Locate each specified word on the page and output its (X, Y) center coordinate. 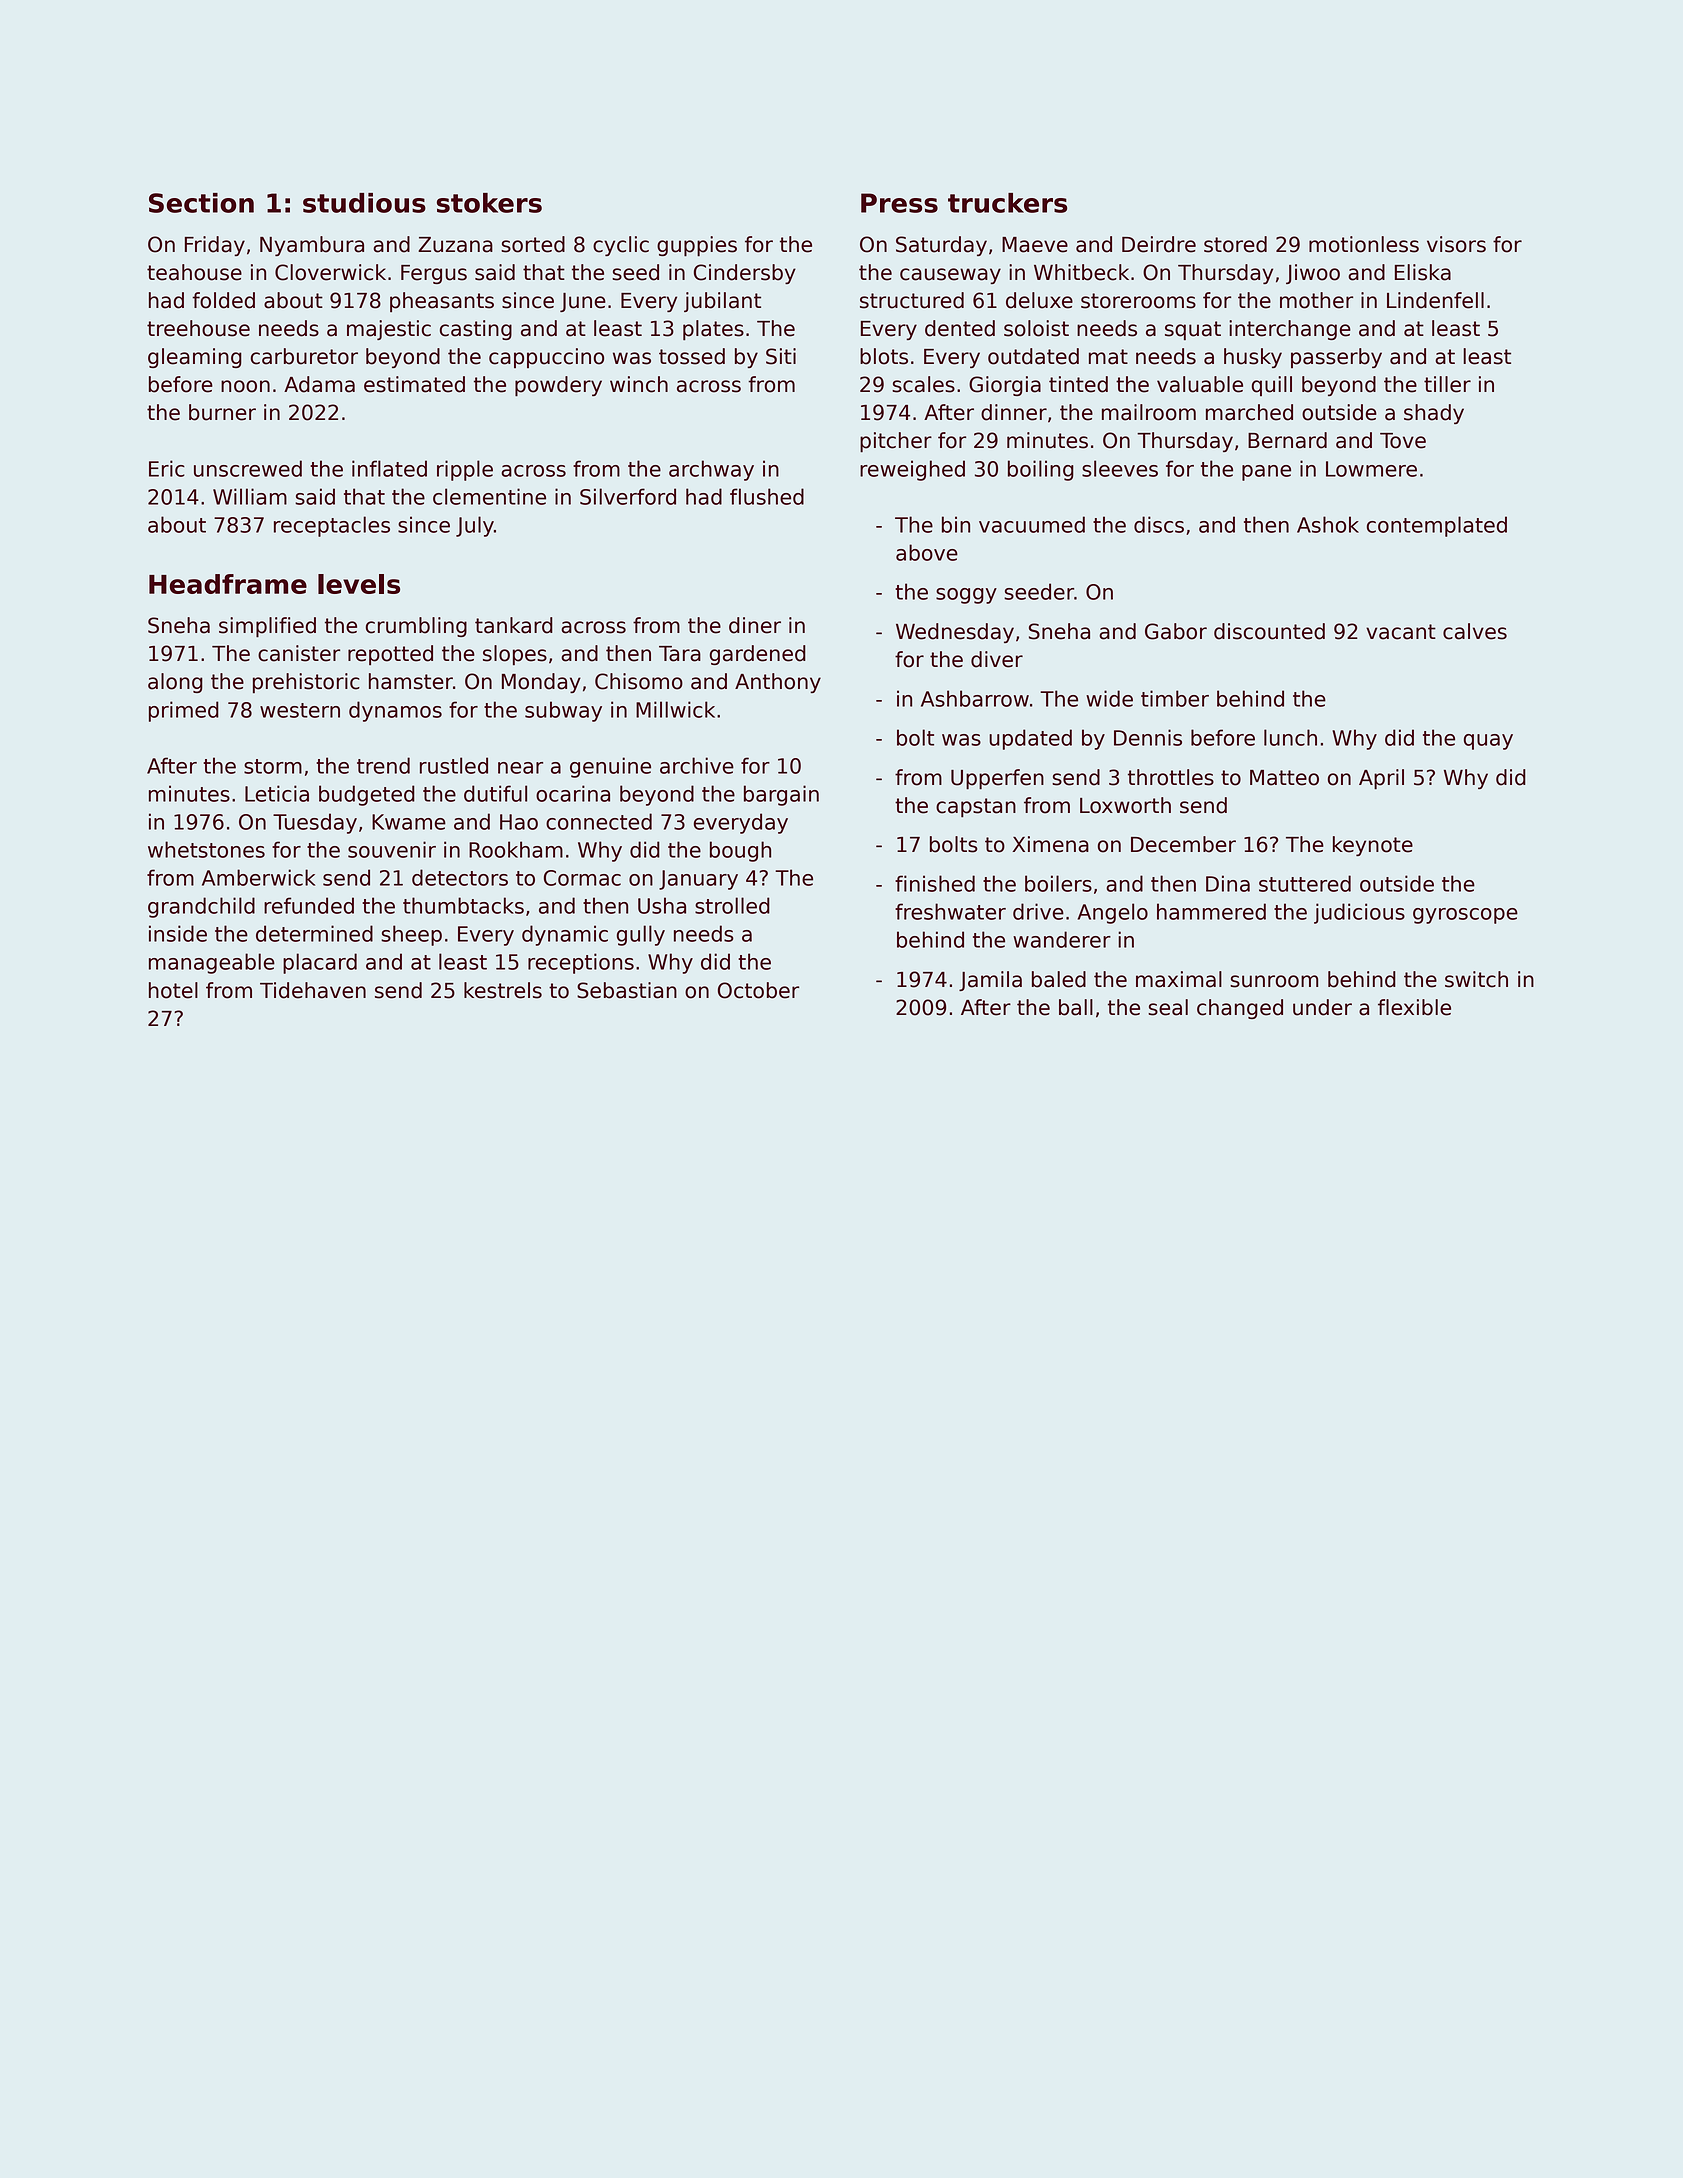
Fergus (434, 274)
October (758, 990)
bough (740, 851)
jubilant (722, 302)
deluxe (1039, 300)
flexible (1414, 1007)
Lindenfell (1435, 300)
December (1183, 844)
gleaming (195, 358)
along (175, 683)
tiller (1447, 384)
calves (1475, 631)
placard (320, 963)
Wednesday (955, 633)
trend (383, 765)
